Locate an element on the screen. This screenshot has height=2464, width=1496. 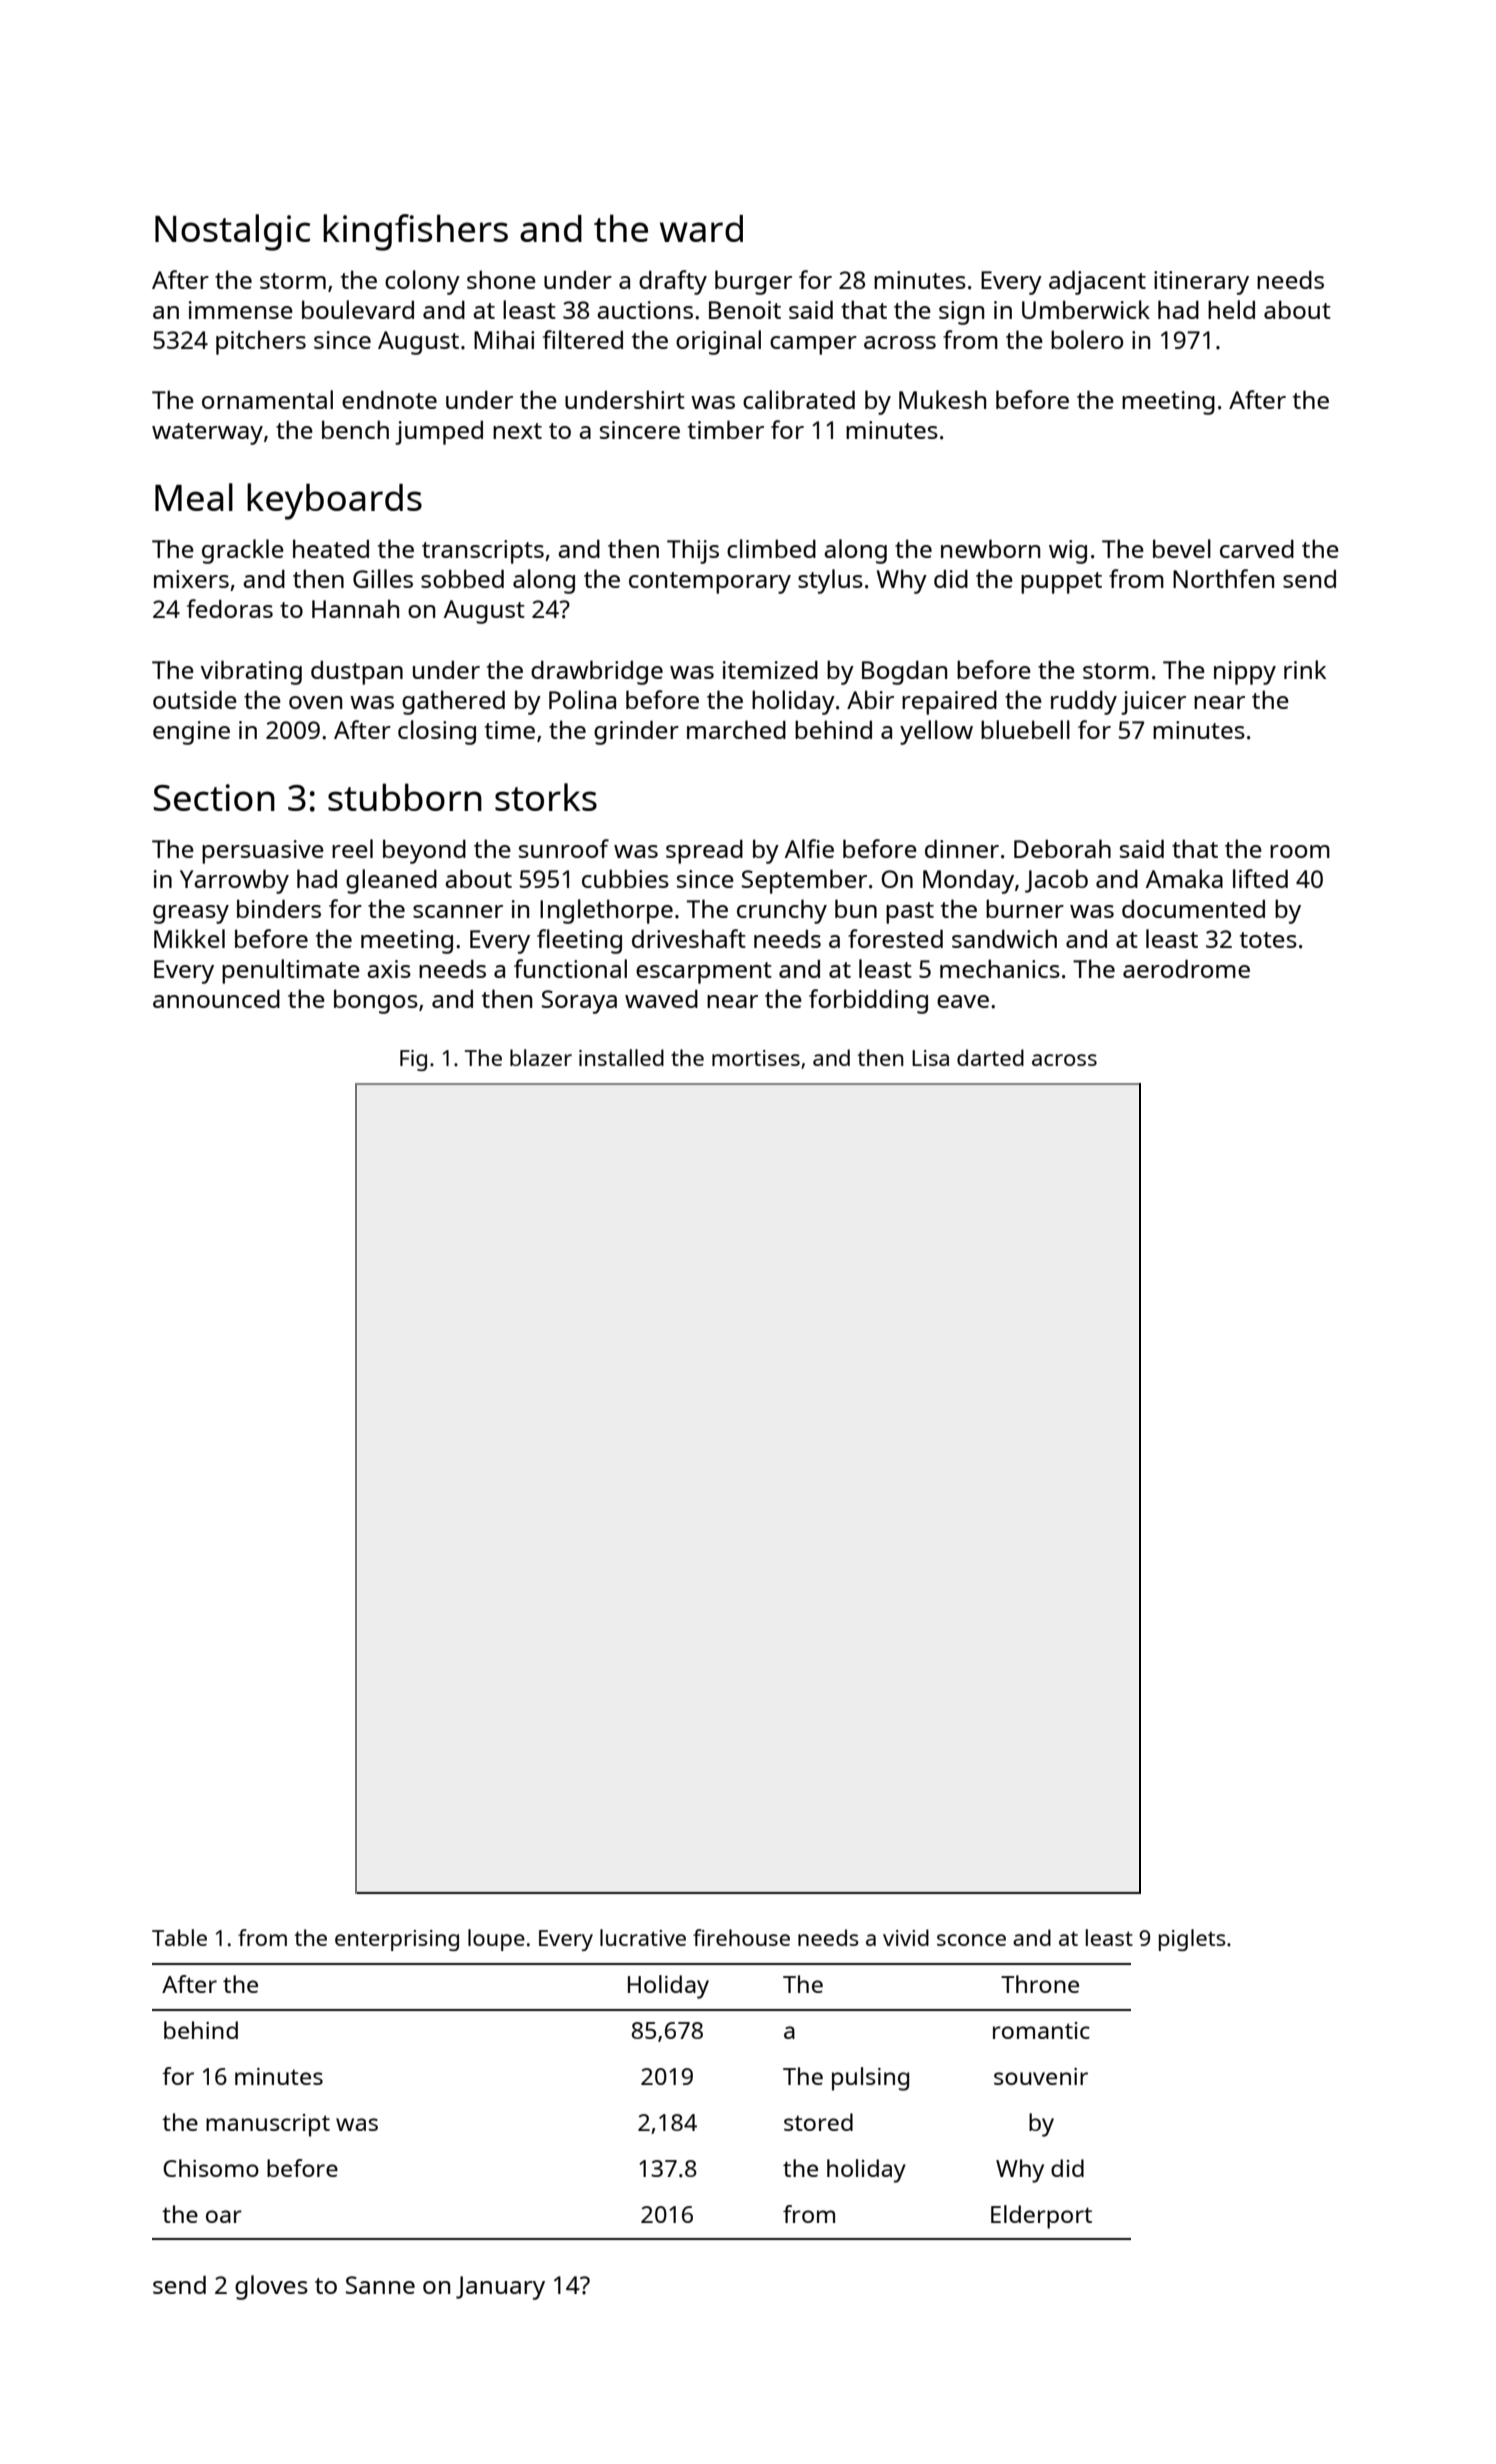
Nostalgic is located at coordinates (232, 232).
